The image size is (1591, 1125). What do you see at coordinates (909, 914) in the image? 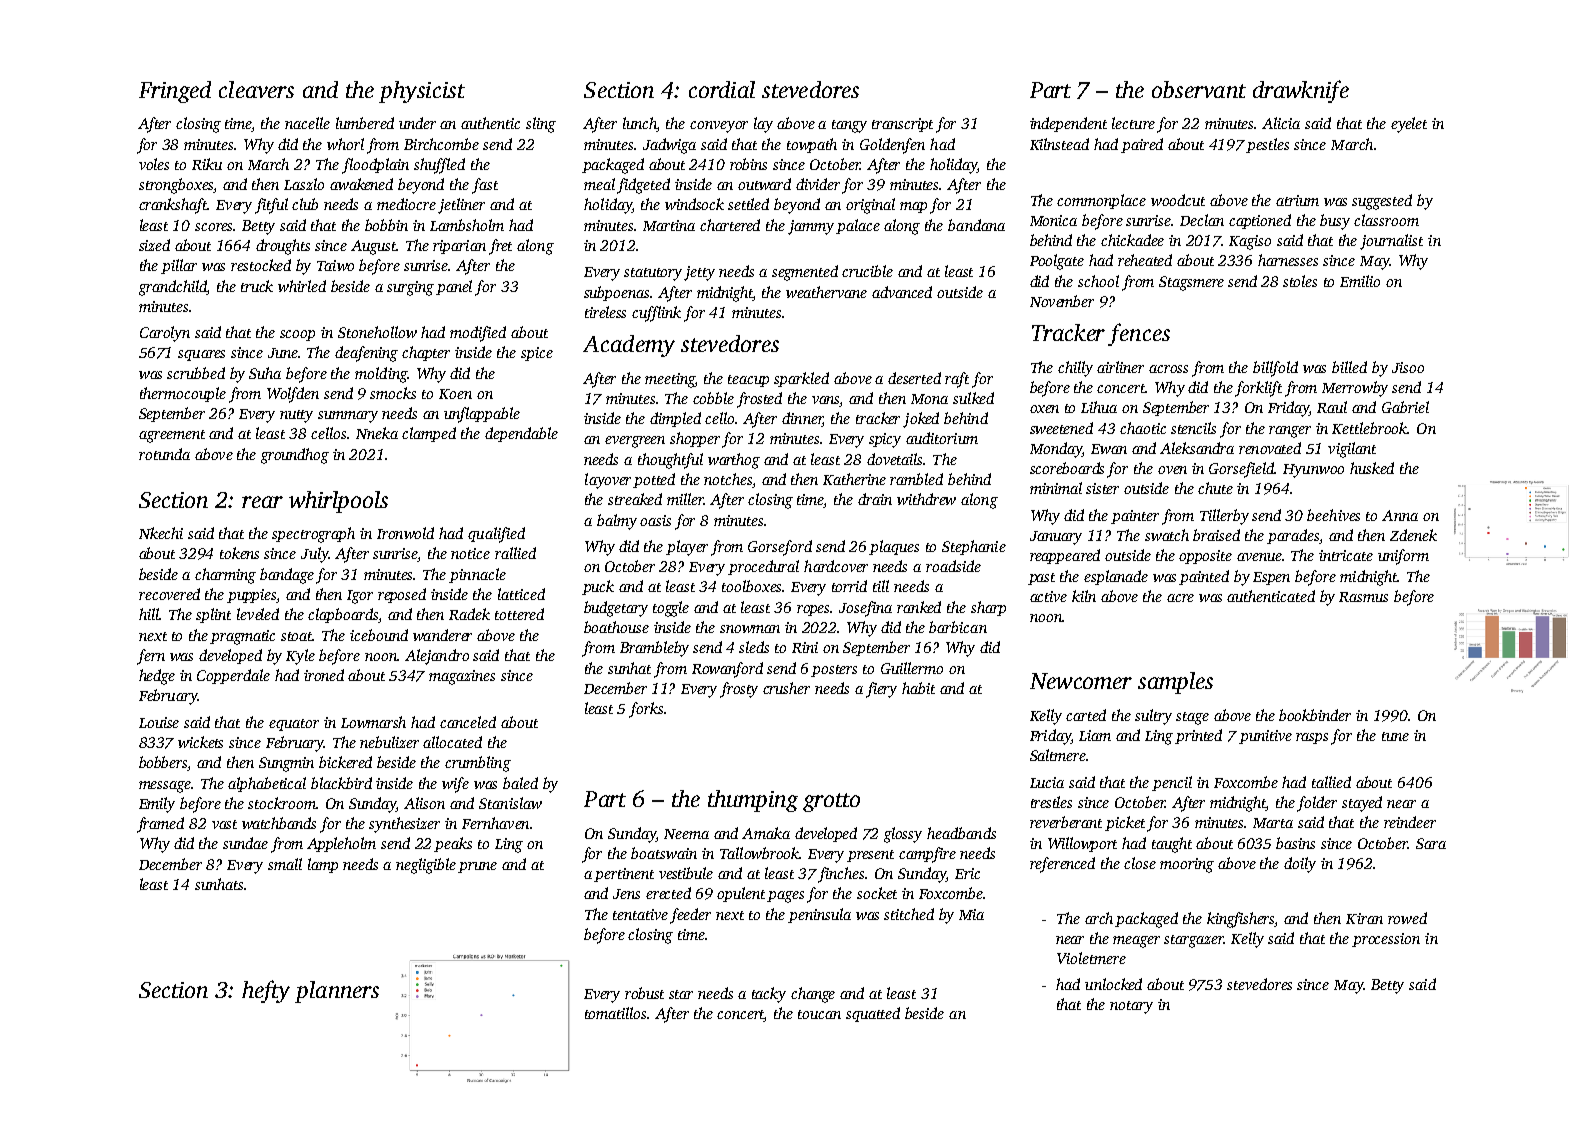
I see `stitched` at bounding box center [909, 914].
